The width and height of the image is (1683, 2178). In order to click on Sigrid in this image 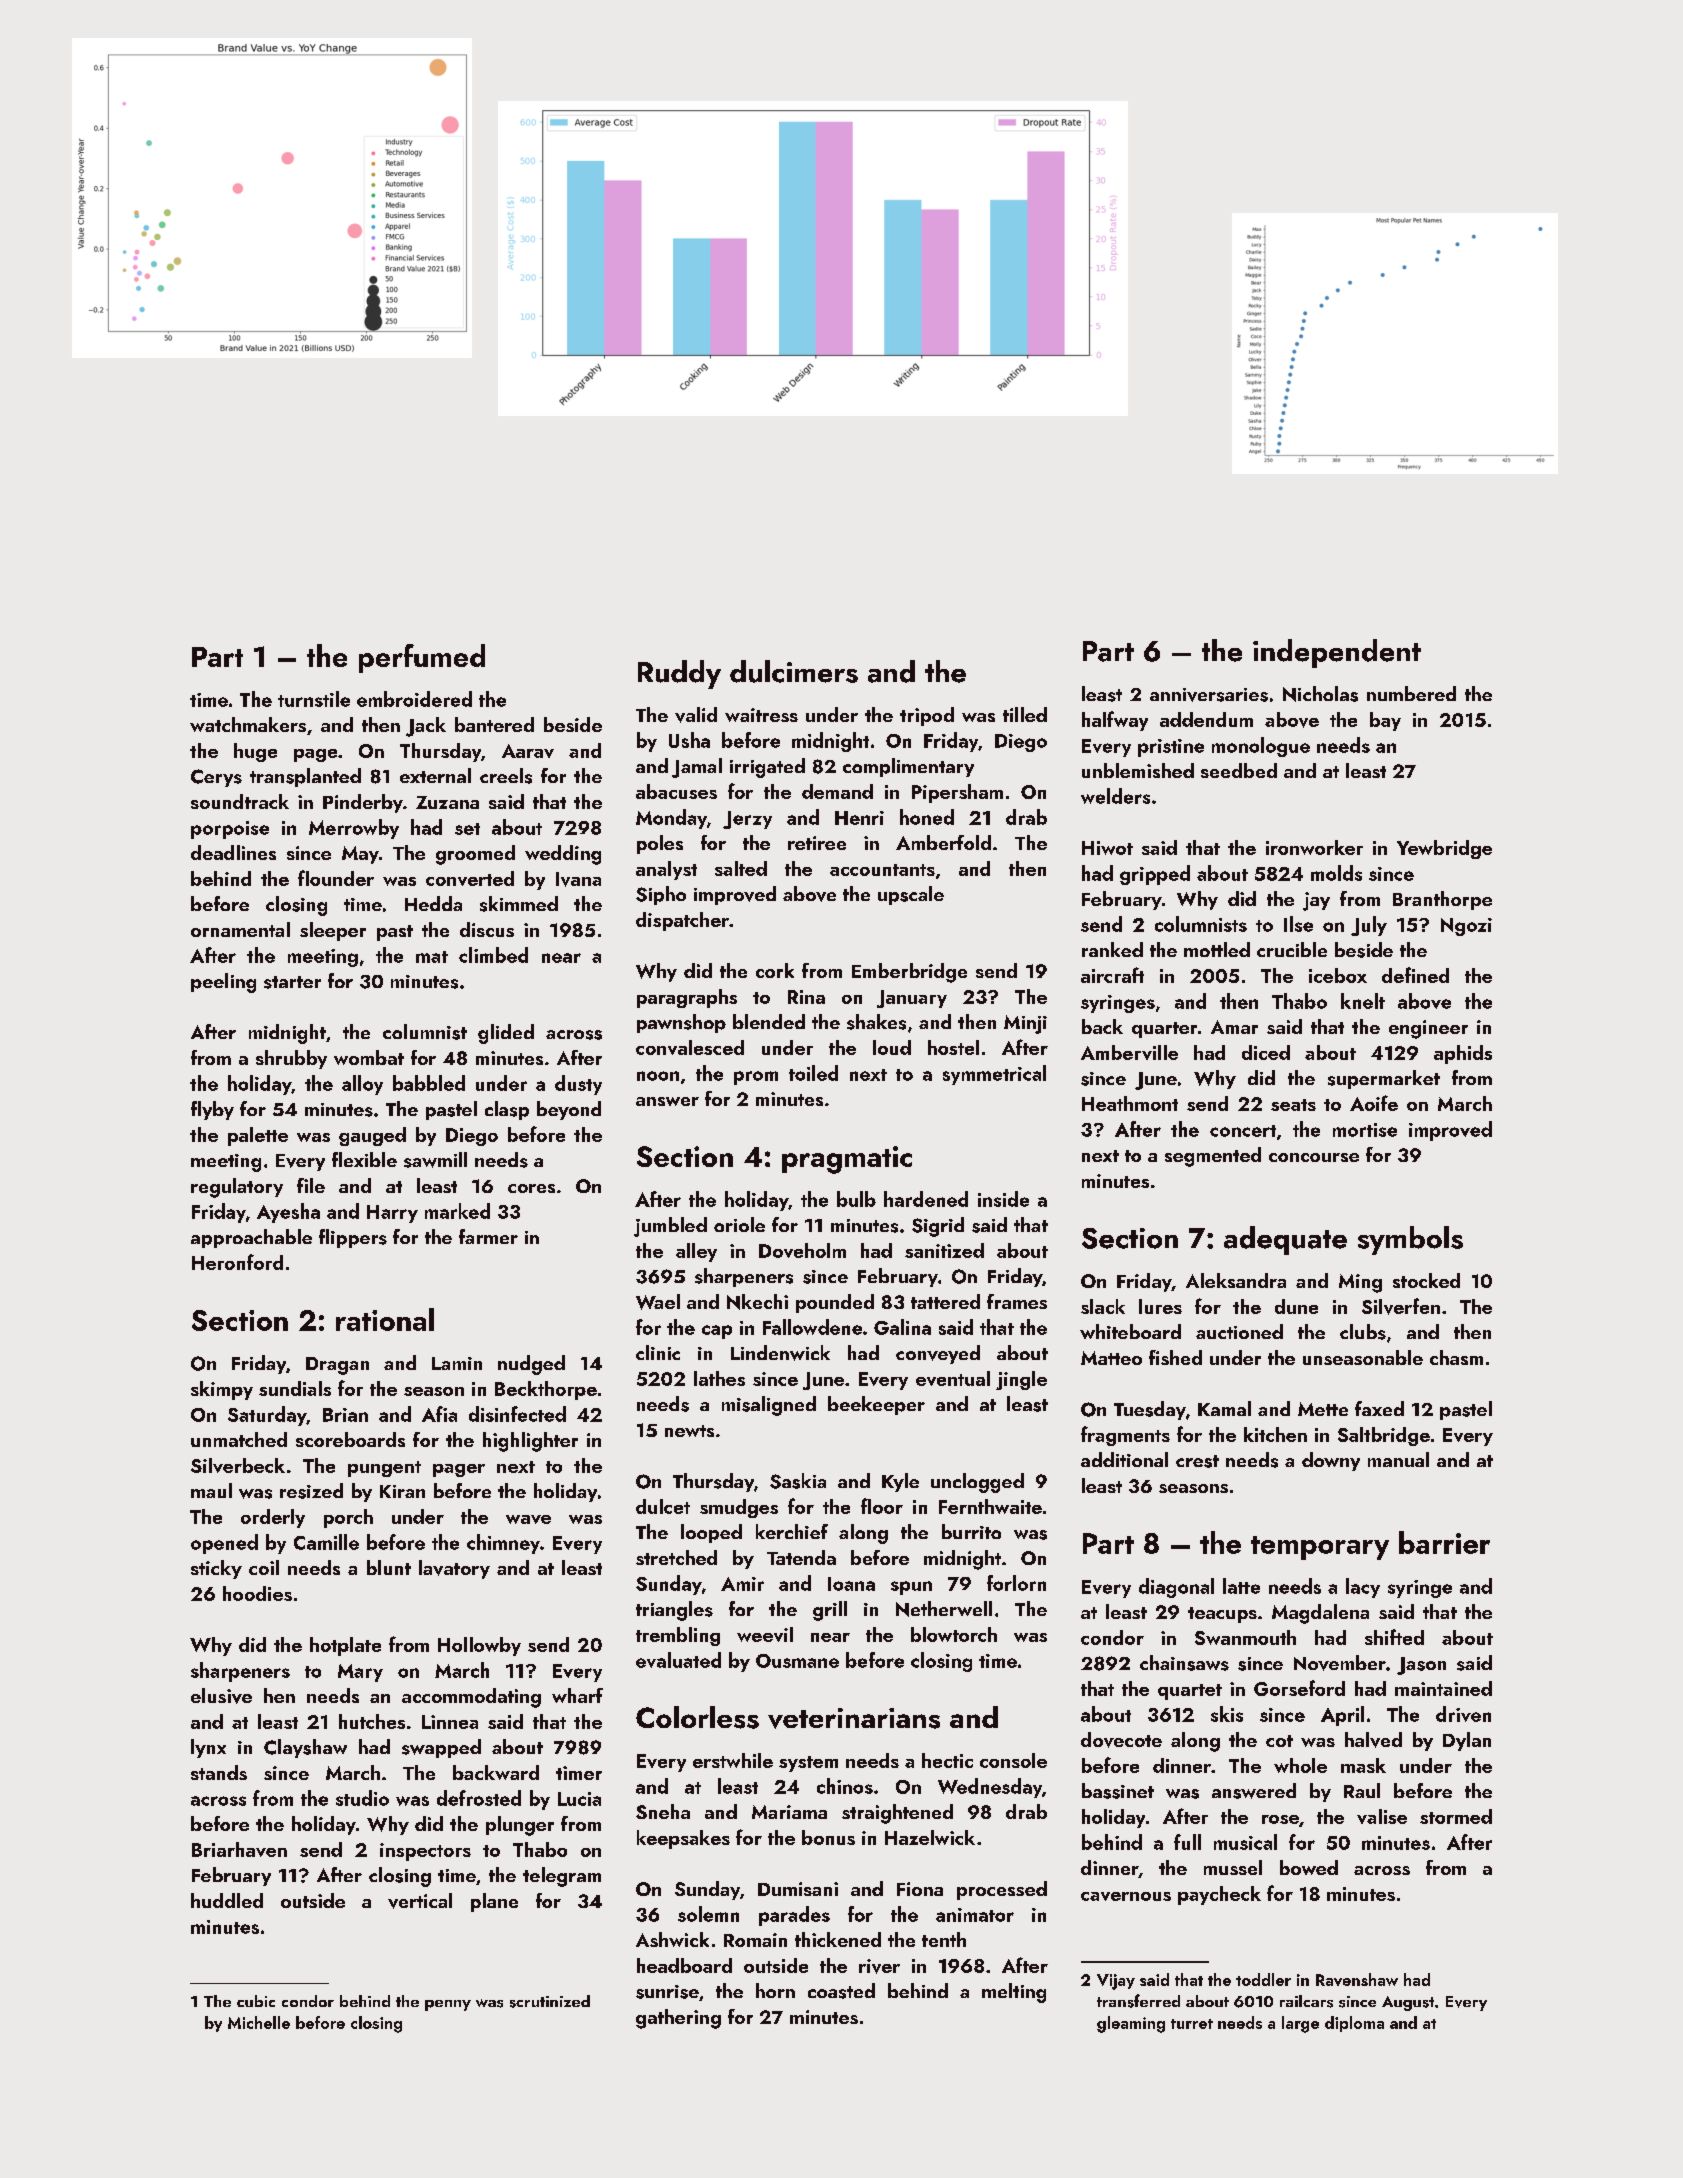, I will do `click(938, 1227)`.
